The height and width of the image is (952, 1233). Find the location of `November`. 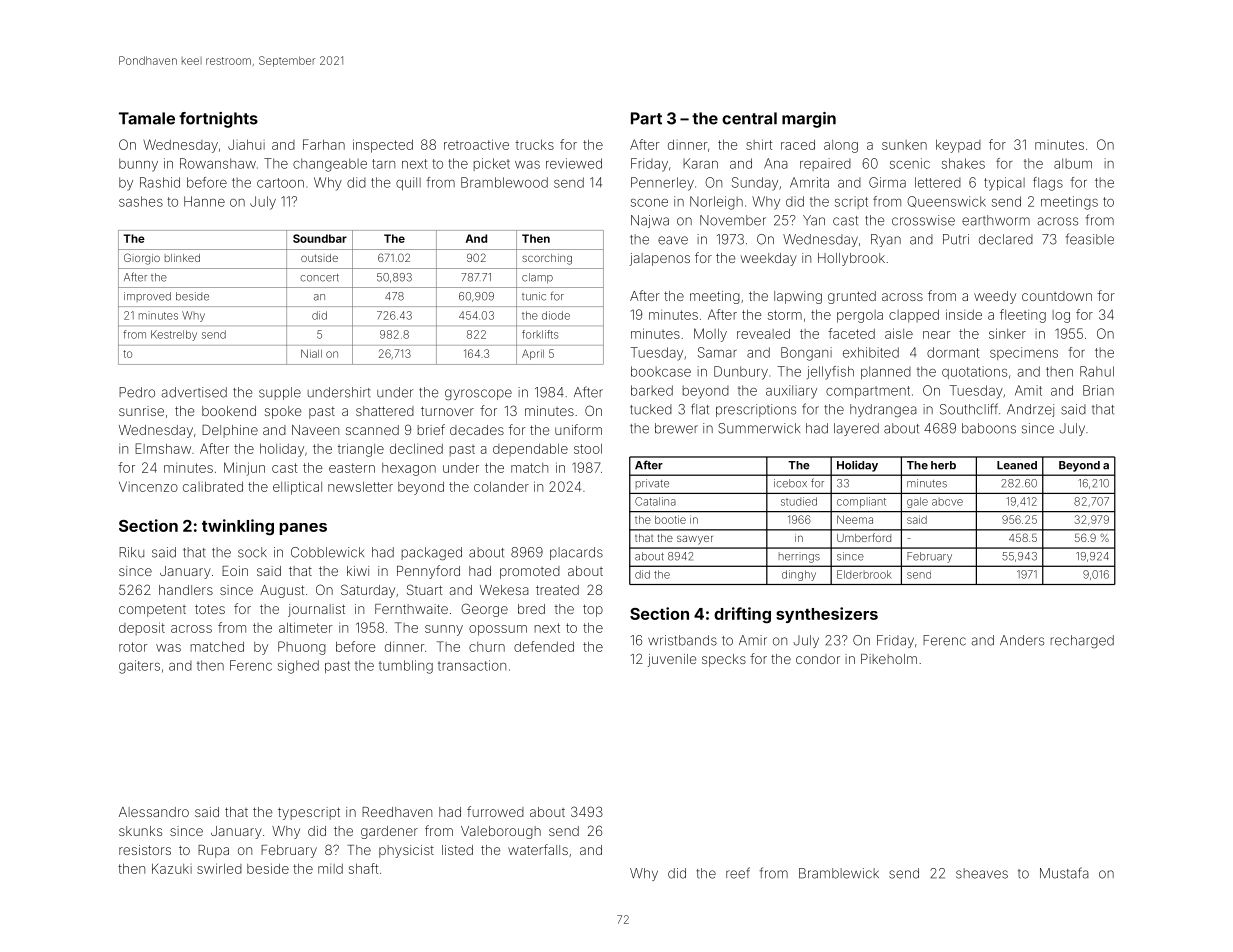

November is located at coordinates (733, 220).
